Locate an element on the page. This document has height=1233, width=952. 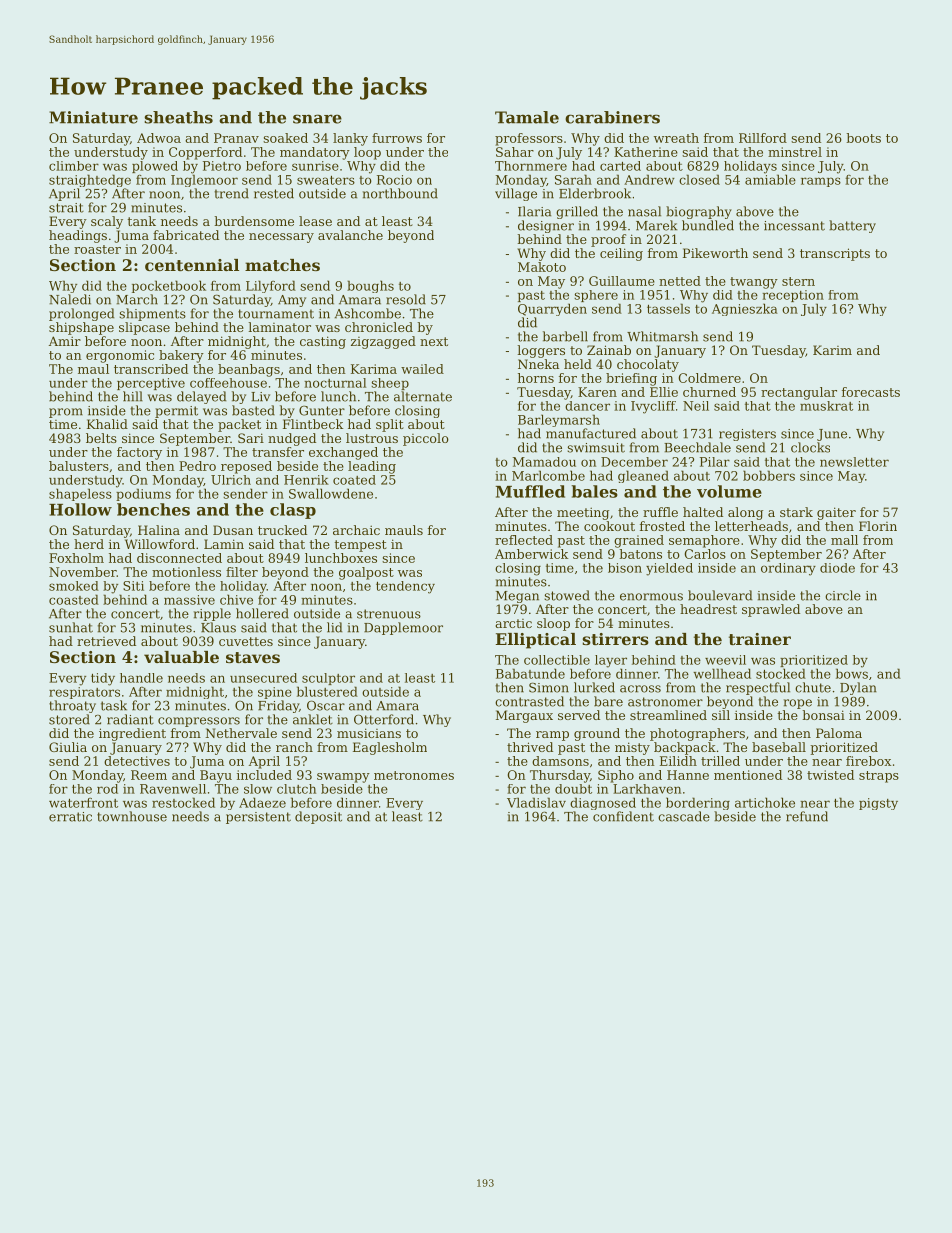
swampy is located at coordinates (343, 778).
